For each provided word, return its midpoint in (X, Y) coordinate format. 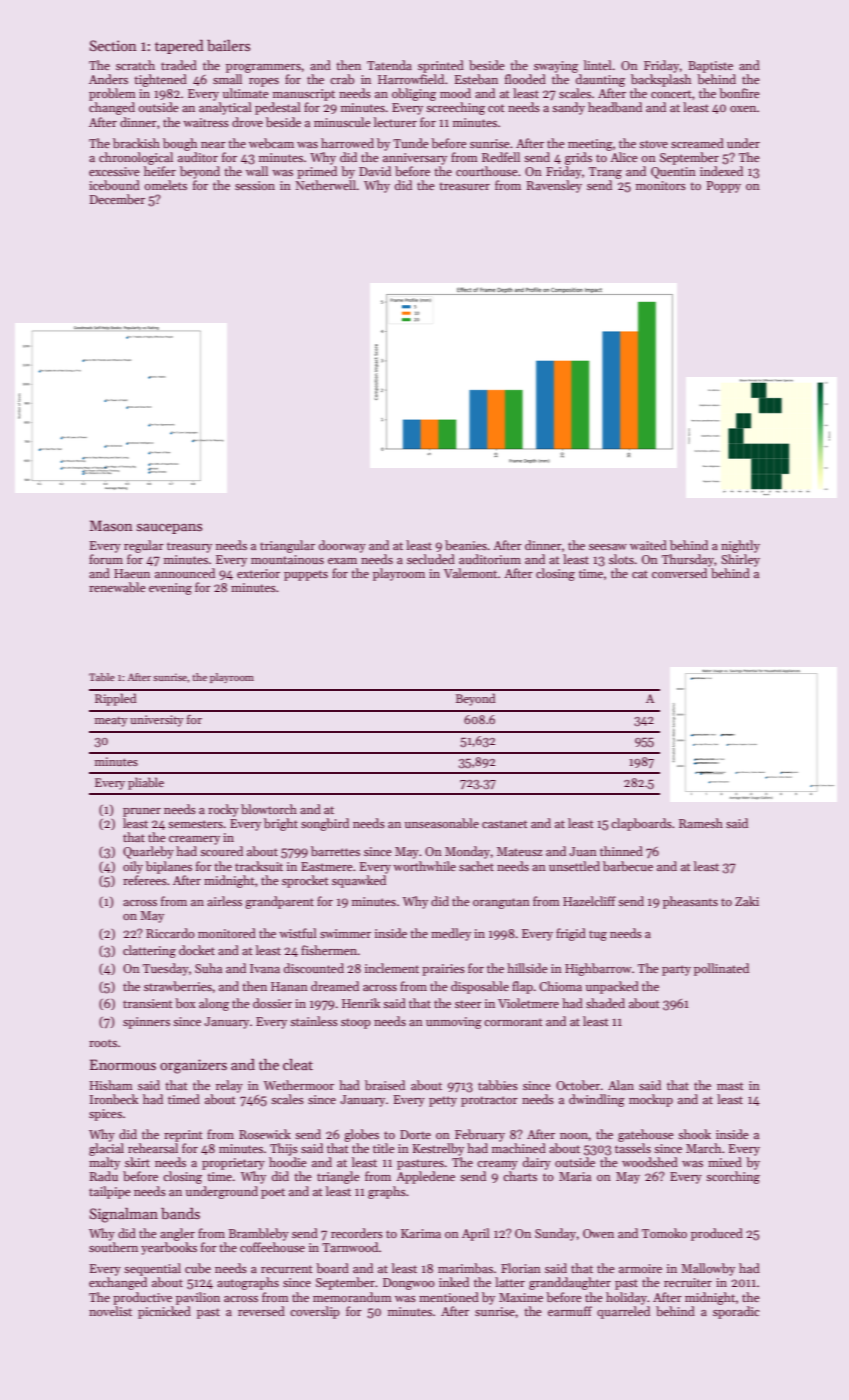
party (676, 970)
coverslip (315, 1312)
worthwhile (424, 866)
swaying (556, 67)
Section (113, 45)
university (157, 721)
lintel (598, 65)
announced (185, 573)
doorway (342, 546)
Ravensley (554, 186)
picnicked (164, 1312)
